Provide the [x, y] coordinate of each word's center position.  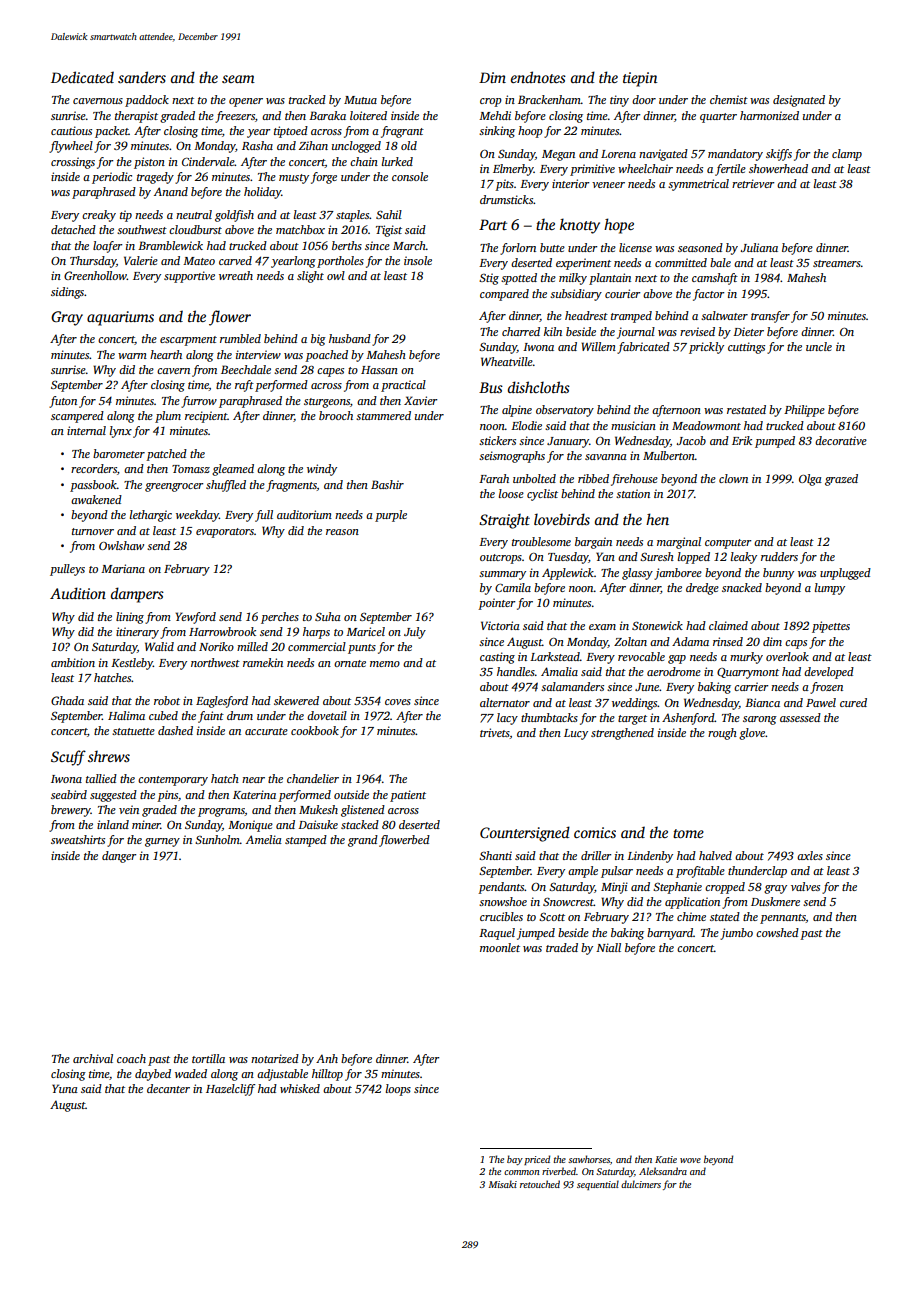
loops [398, 1090]
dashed [175, 730]
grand [363, 841]
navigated [663, 155]
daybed [153, 1075]
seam [238, 79]
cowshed [777, 932]
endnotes [538, 77]
